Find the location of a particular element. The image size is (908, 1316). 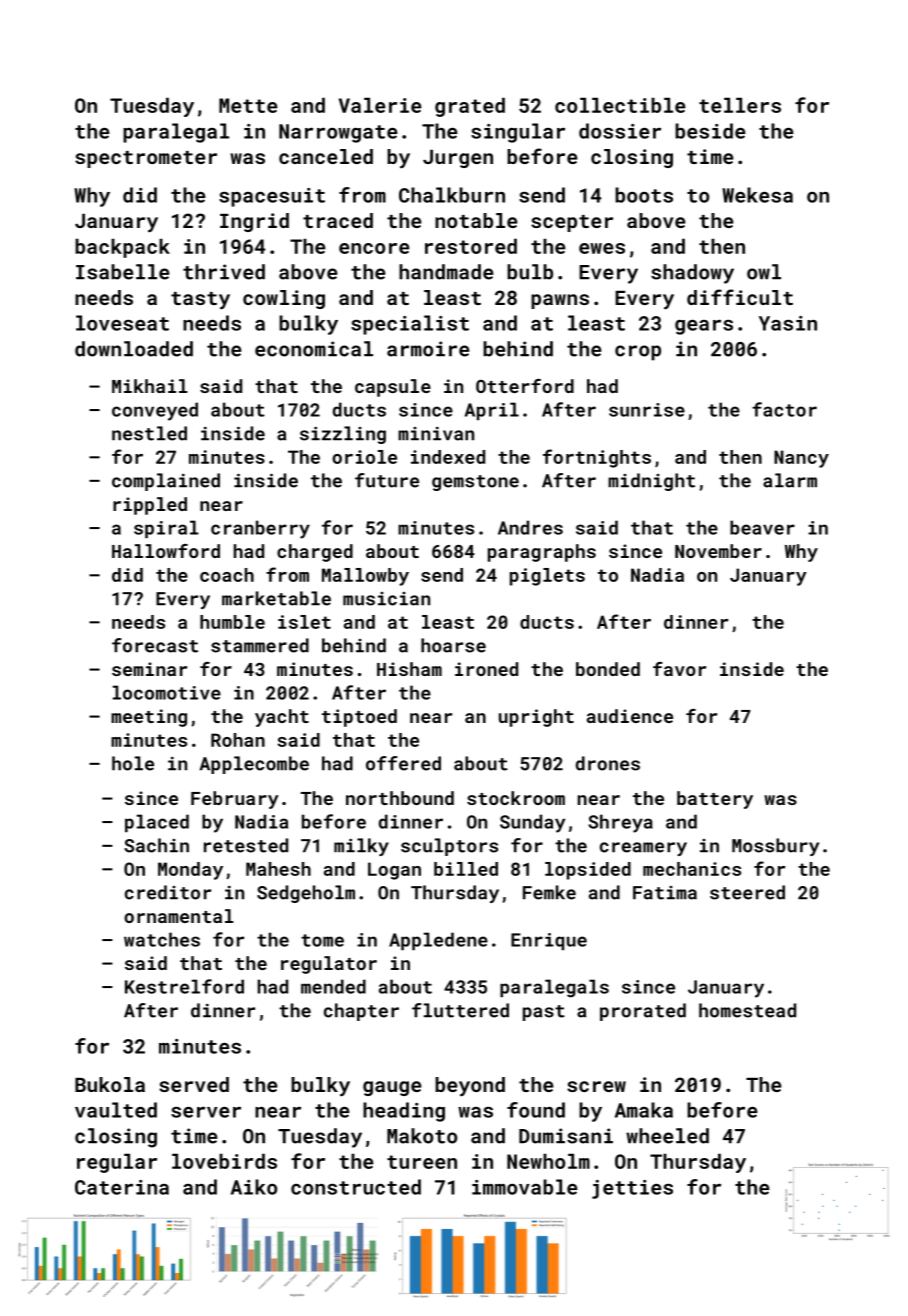

Mossbury is located at coordinates (775, 847).
